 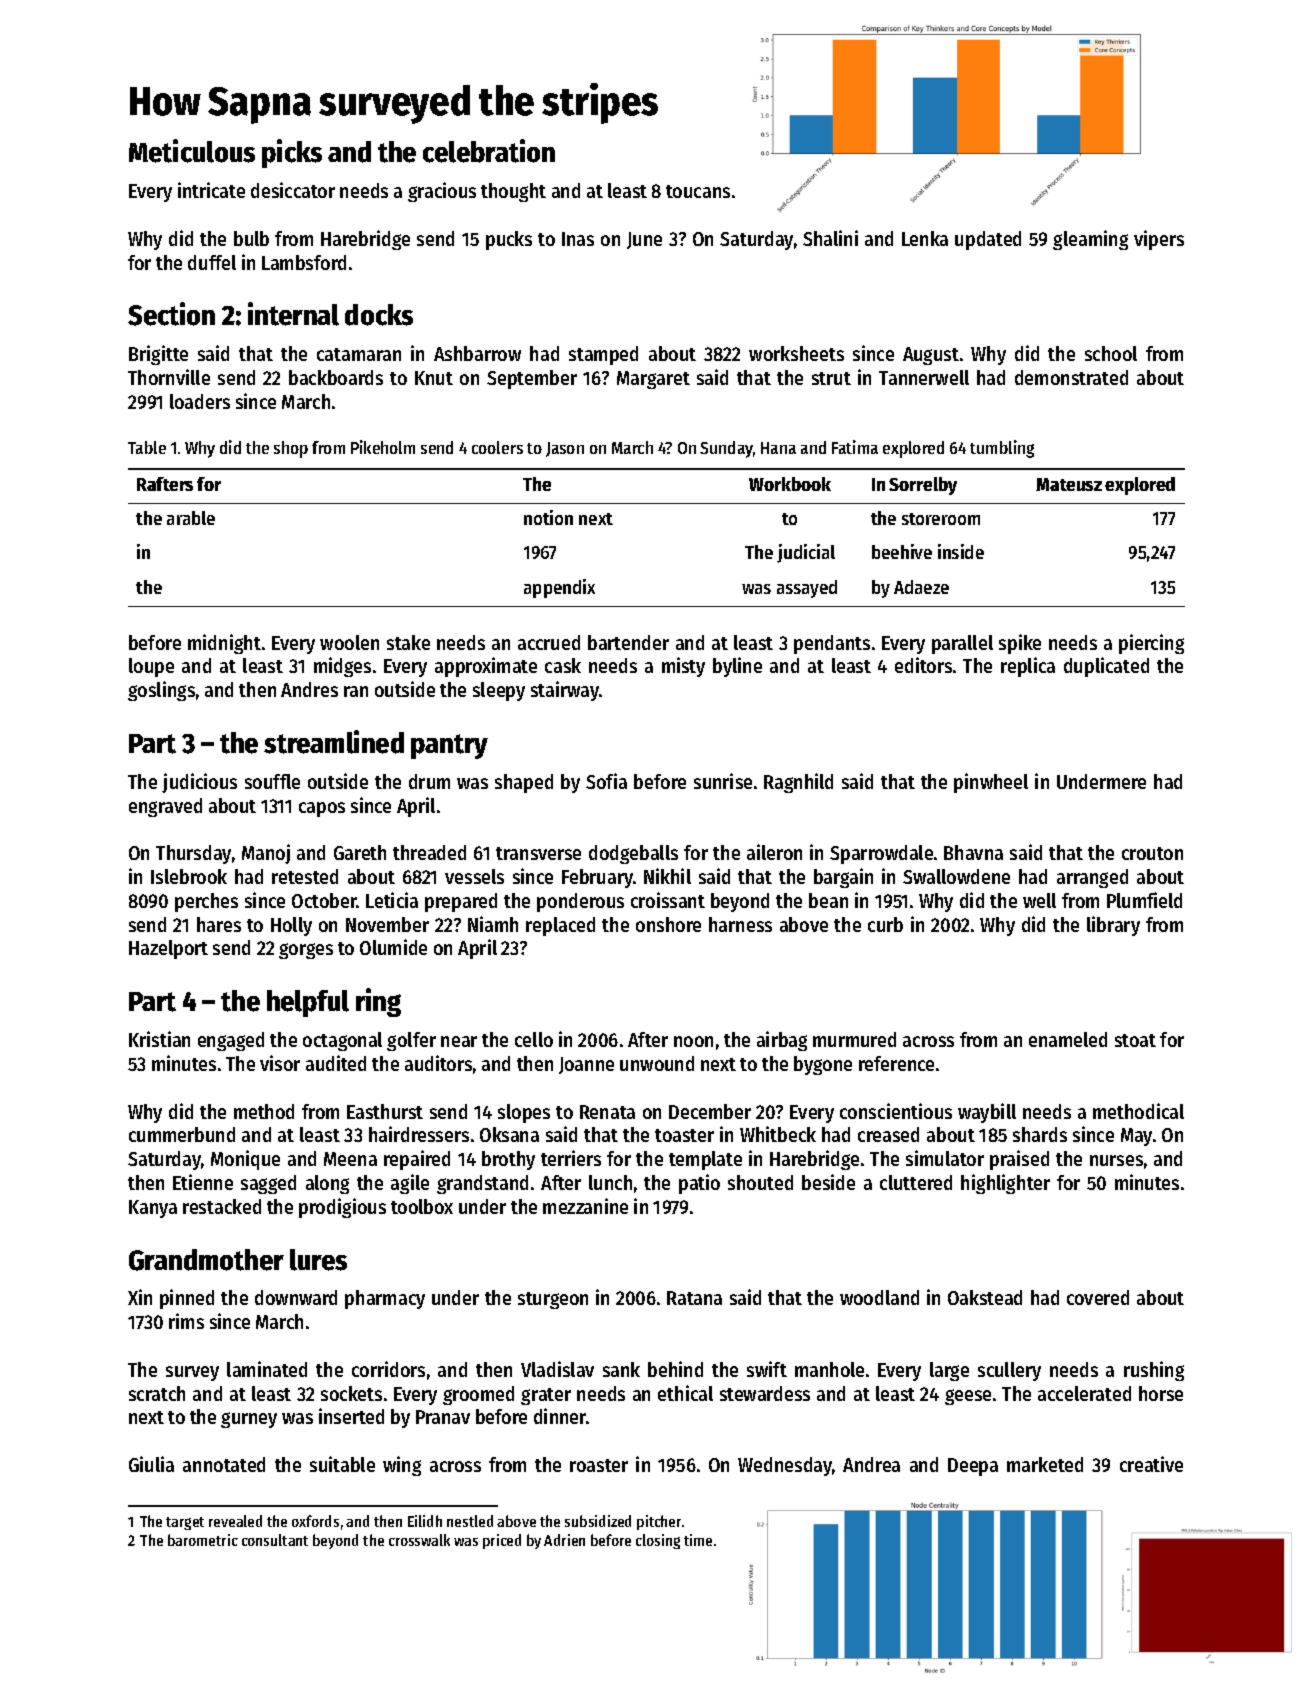 What do you see at coordinates (292, 153) in the screenshot?
I see `picks` at bounding box center [292, 153].
